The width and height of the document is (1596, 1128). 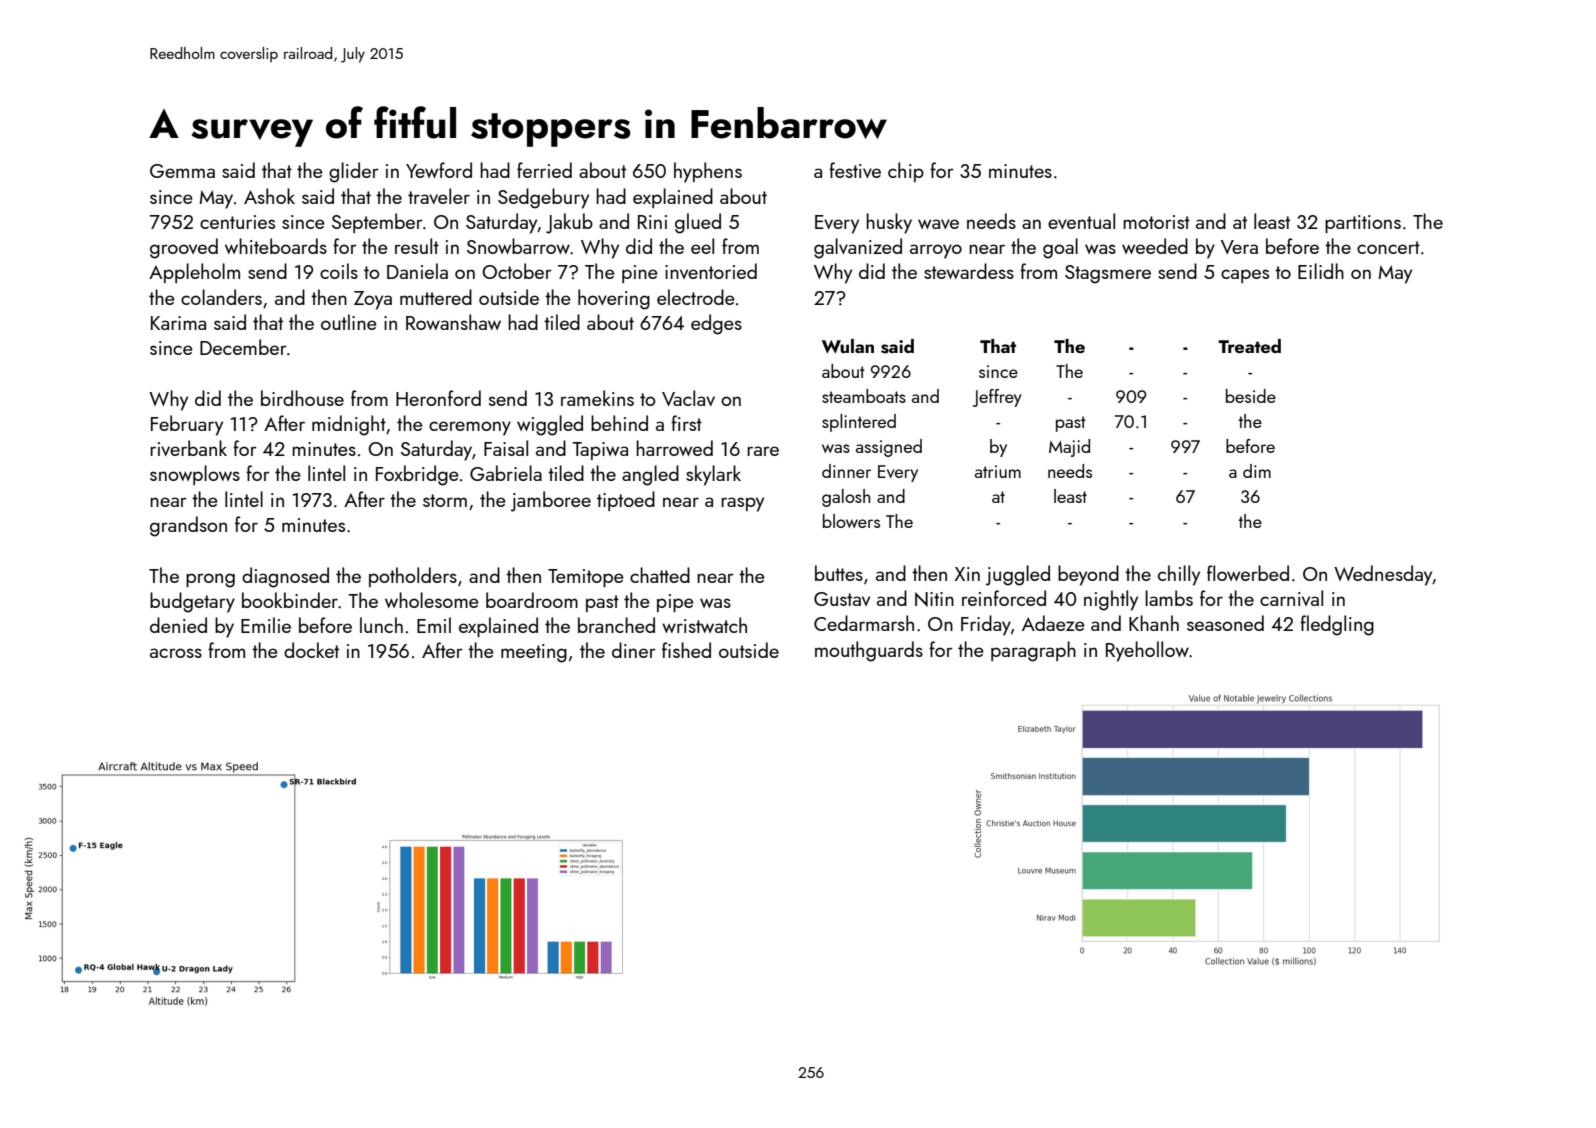 I want to click on weeded, so click(x=1155, y=246).
